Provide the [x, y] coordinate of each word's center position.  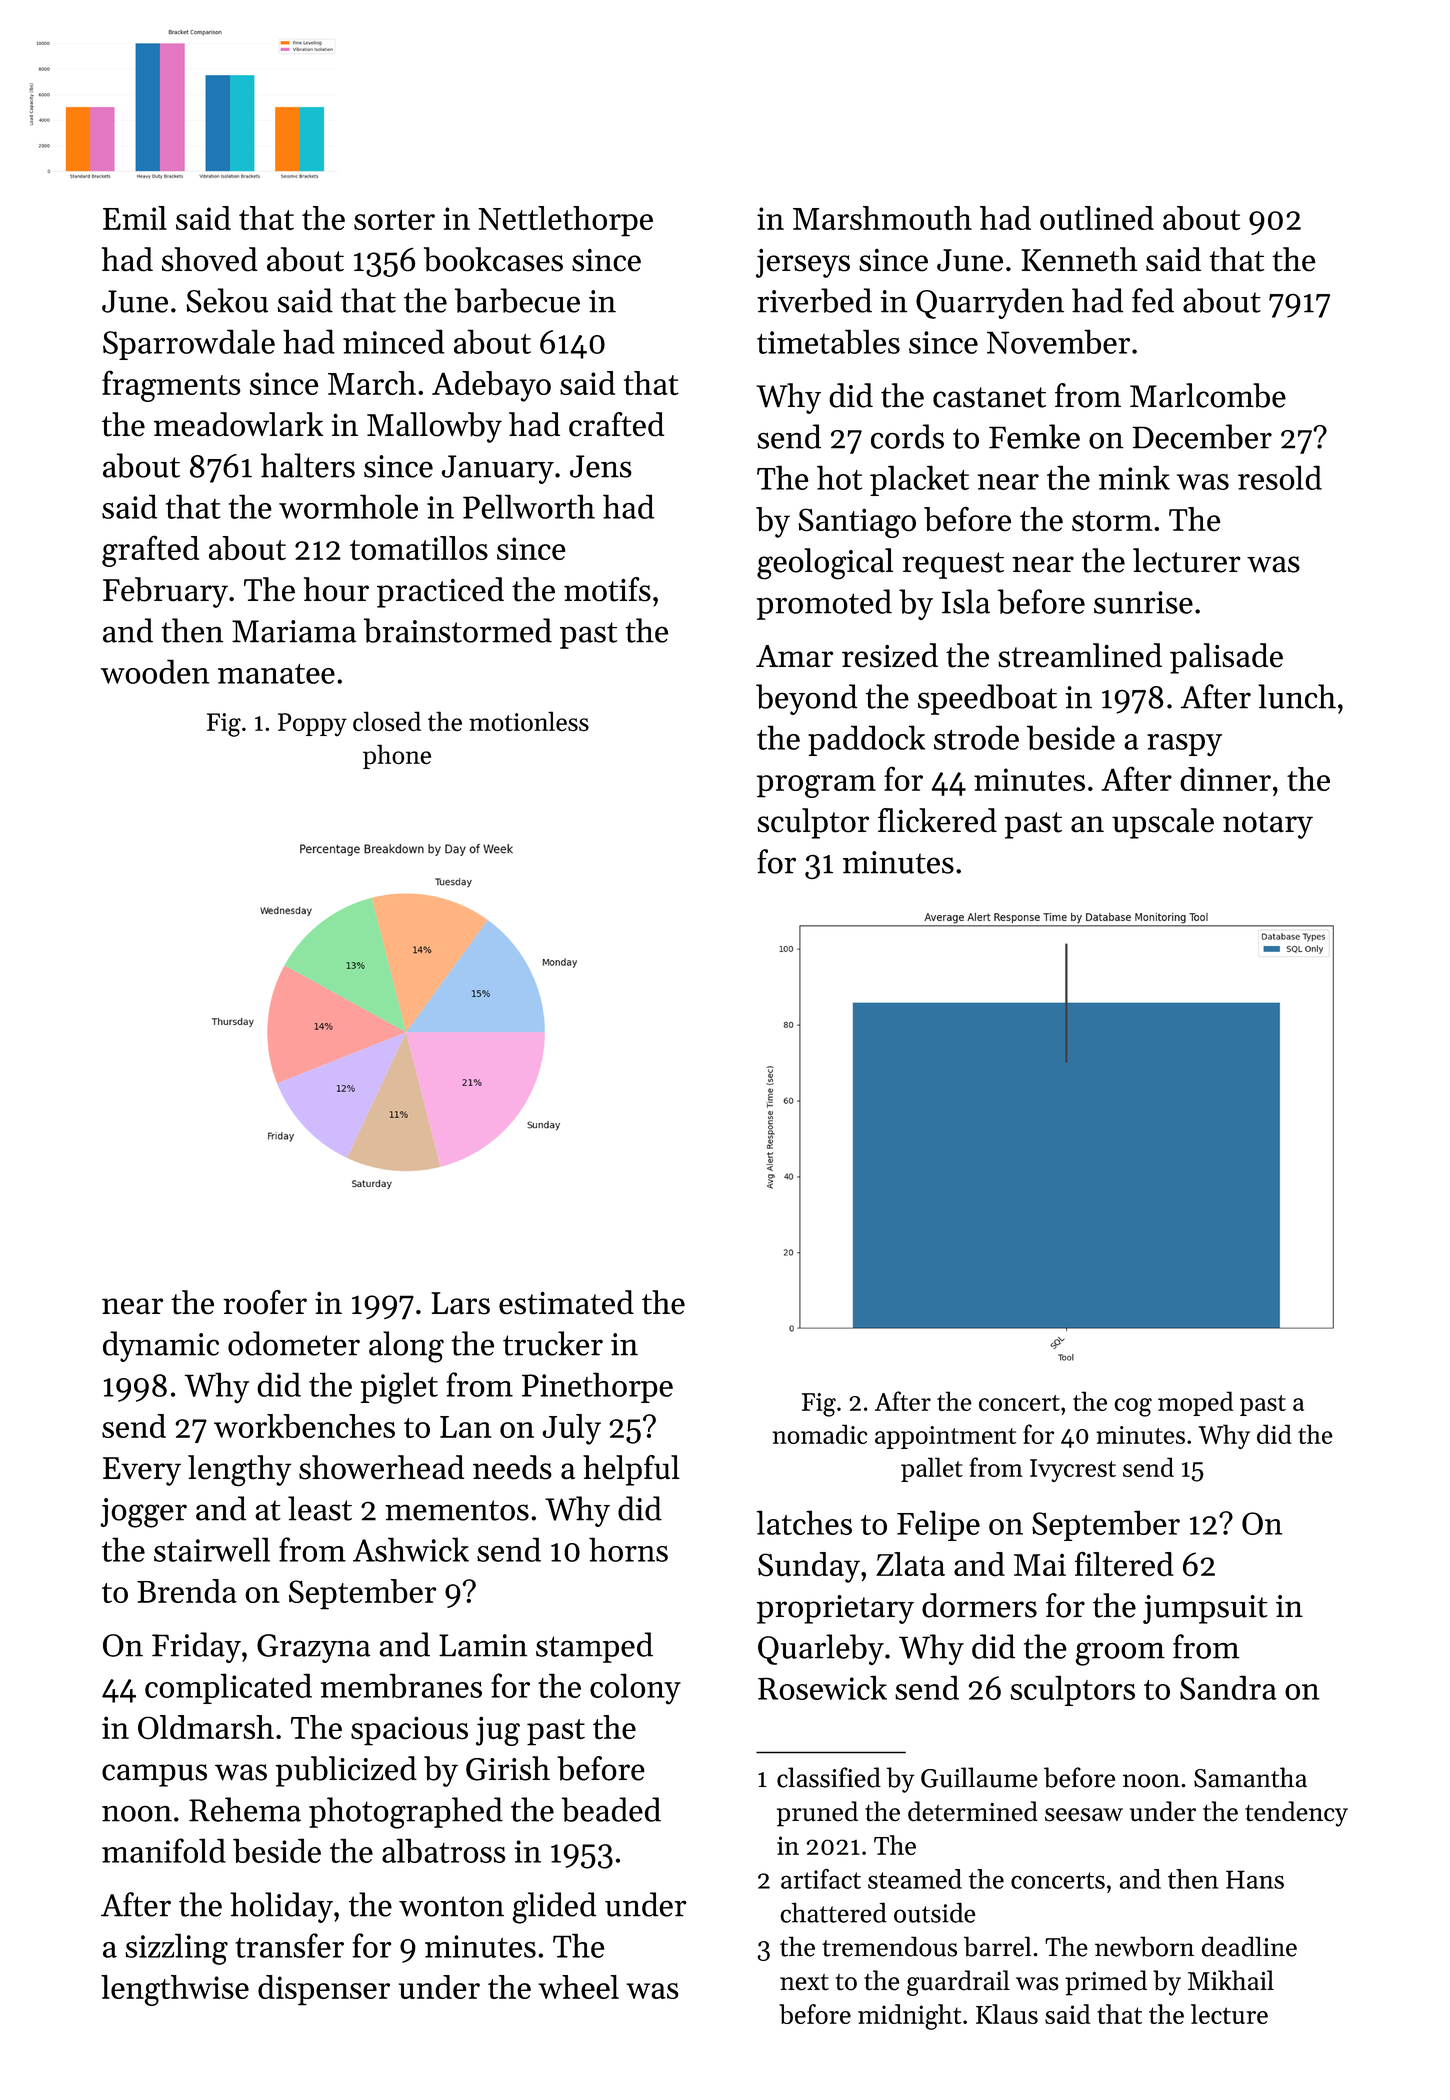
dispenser [324, 1990]
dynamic [161, 1346]
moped [1195, 1403]
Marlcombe [1208, 395]
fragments [171, 386]
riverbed [814, 300]
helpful [631, 1470]
